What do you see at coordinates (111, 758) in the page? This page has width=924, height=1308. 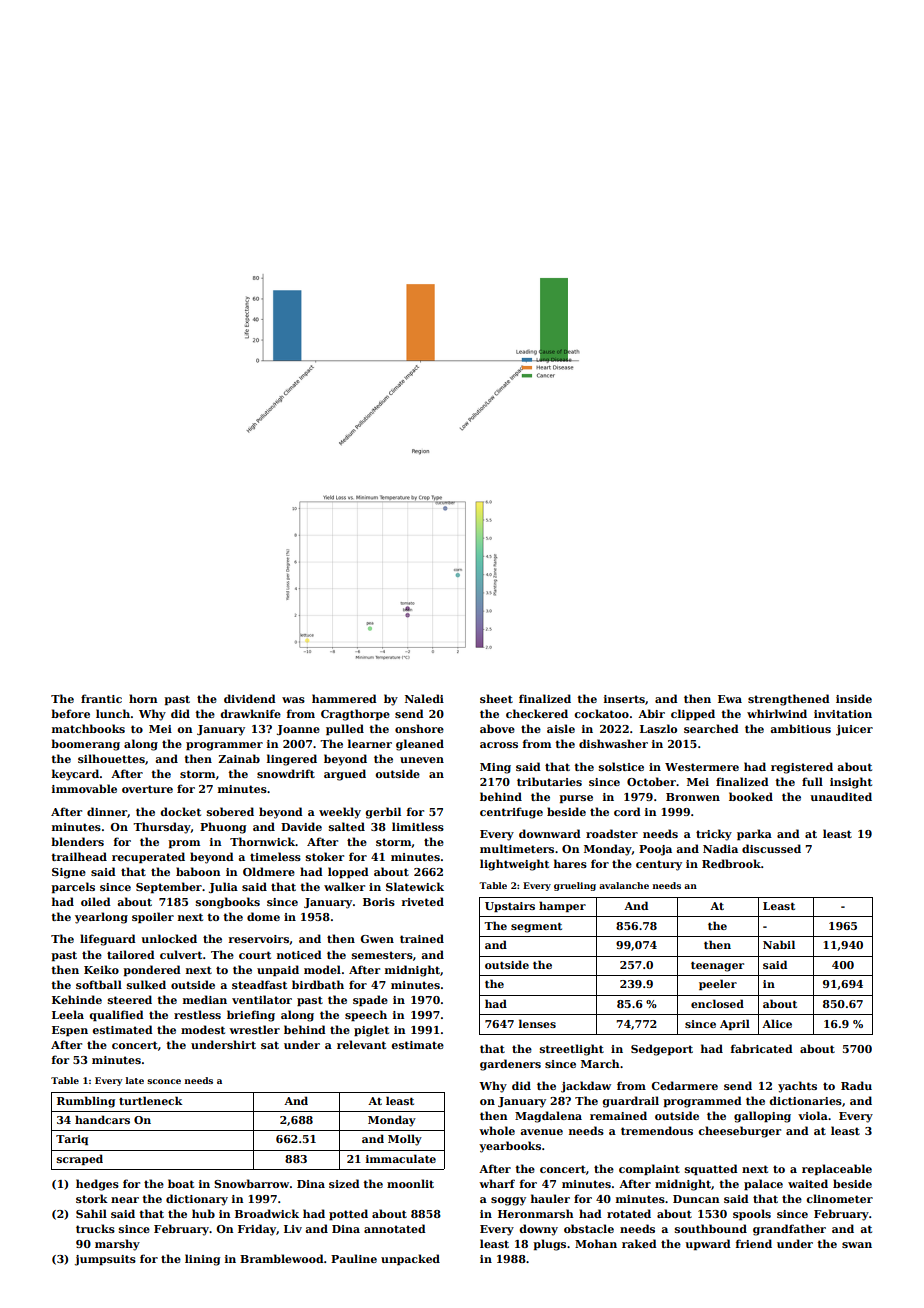 I see `silhouettes` at bounding box center [111, 758].
